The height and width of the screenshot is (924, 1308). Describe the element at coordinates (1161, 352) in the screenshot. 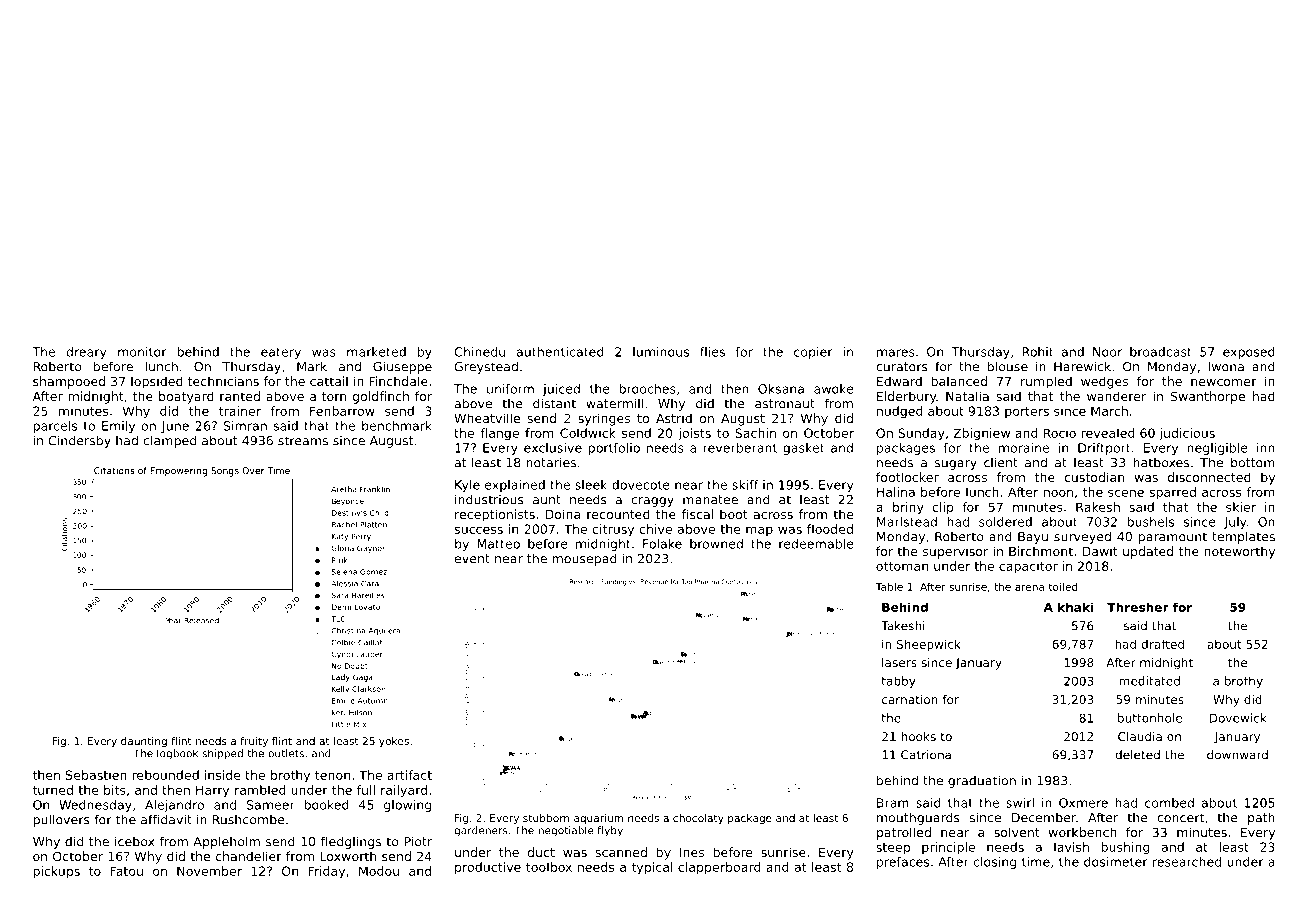

I see `broadcast` at that location.
